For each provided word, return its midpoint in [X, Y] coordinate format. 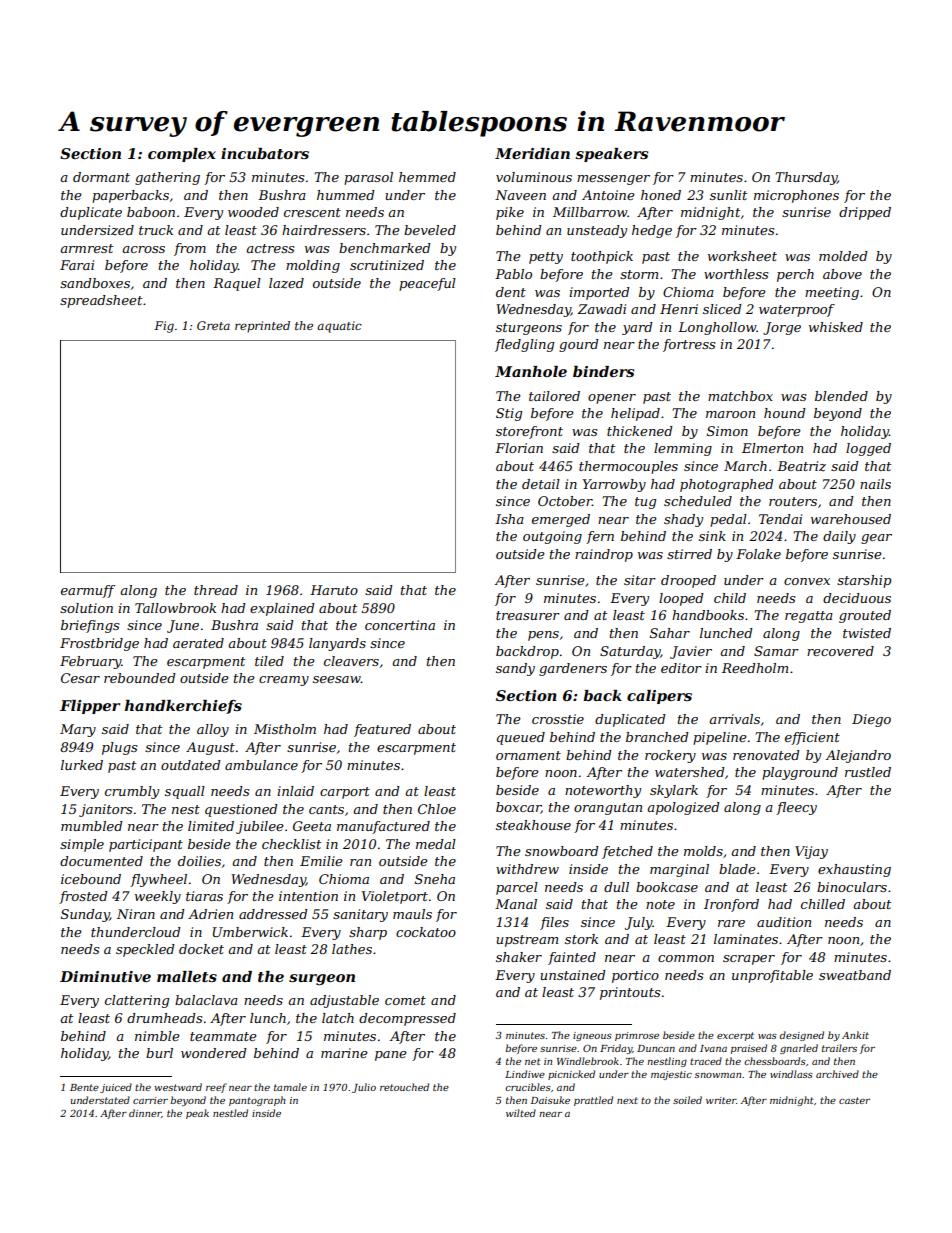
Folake [758, 554]
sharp [368, 933]
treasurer [528, 615]
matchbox [740, 396]
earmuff [88, 591]
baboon [151, 212]
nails [875, 484]
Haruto [334, 590]
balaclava [206, 1000]
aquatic [339, 327]
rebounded [140, 678]
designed [802, 1036]
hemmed [427, 177]
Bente [84, 1087]
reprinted [262, 327]
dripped [865, 213]
